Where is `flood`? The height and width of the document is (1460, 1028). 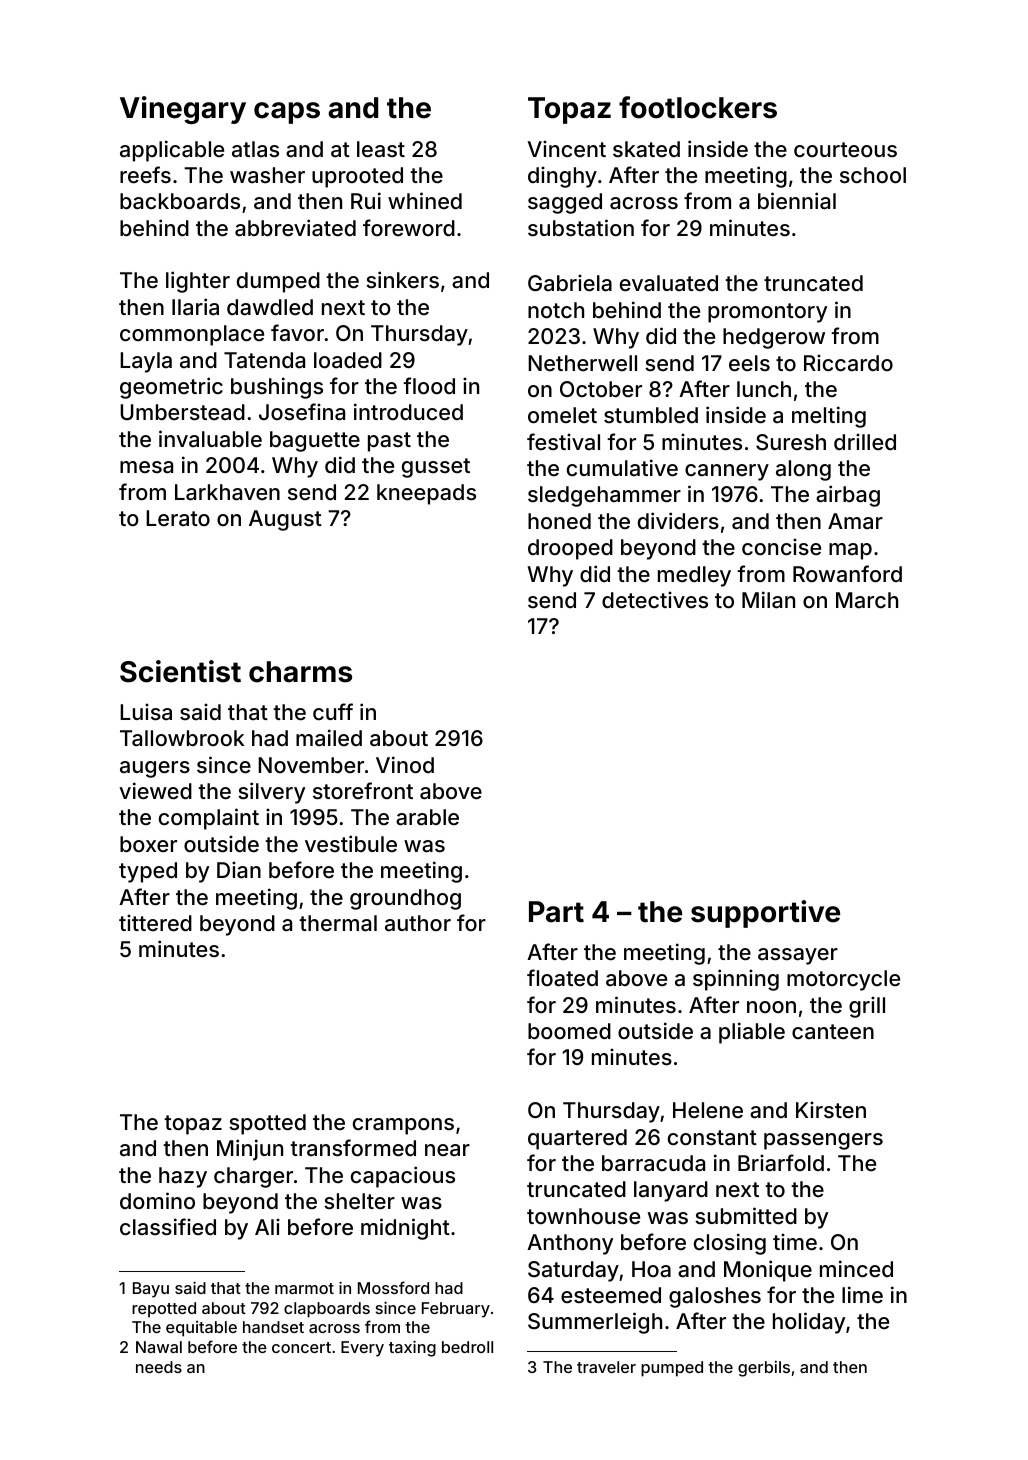 flood is located at coordinates (429, 385).
